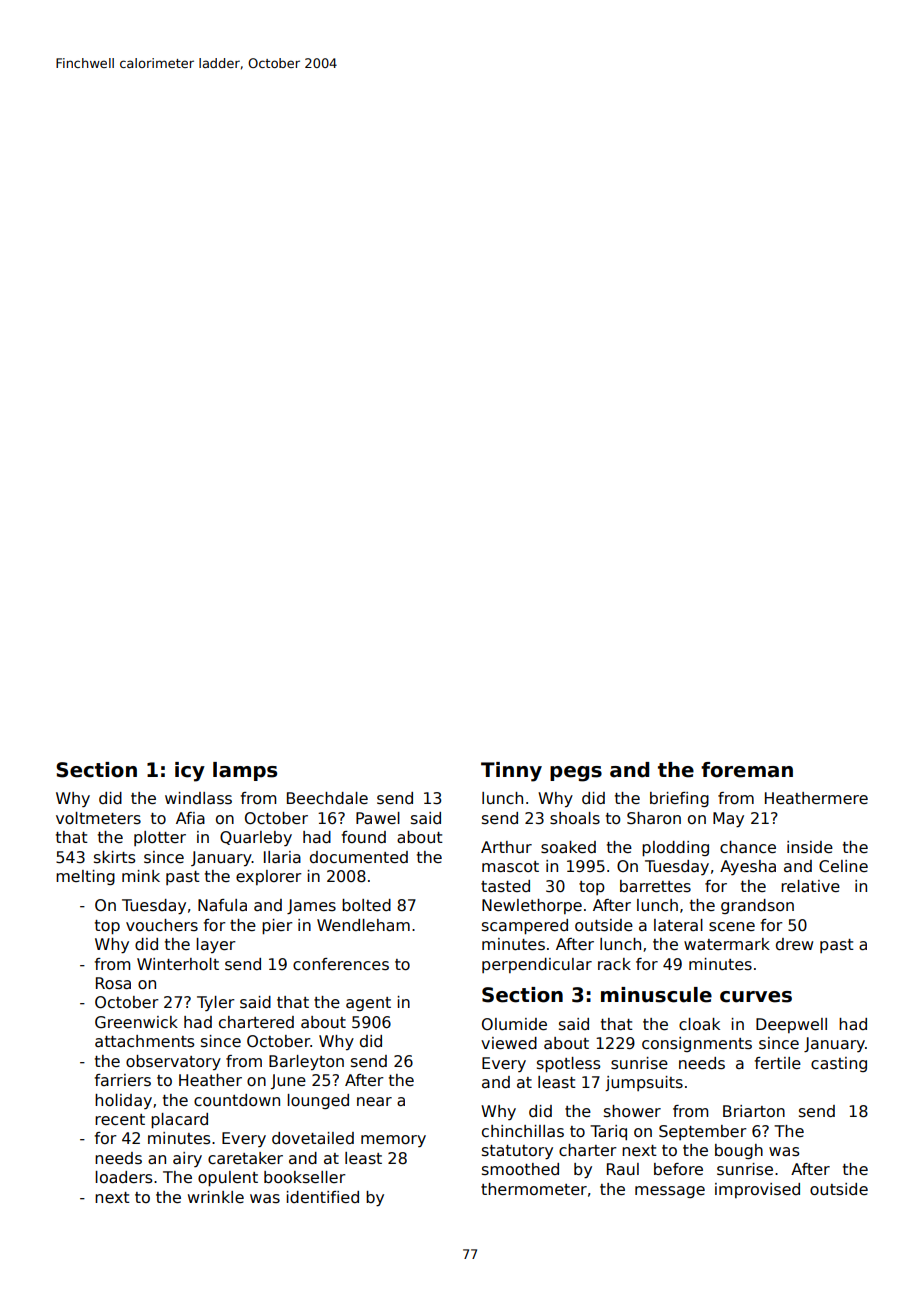  What do you see at coordinates (757, 1190) in the document?
I see `improvised` at bounding box center [757, 1190].
